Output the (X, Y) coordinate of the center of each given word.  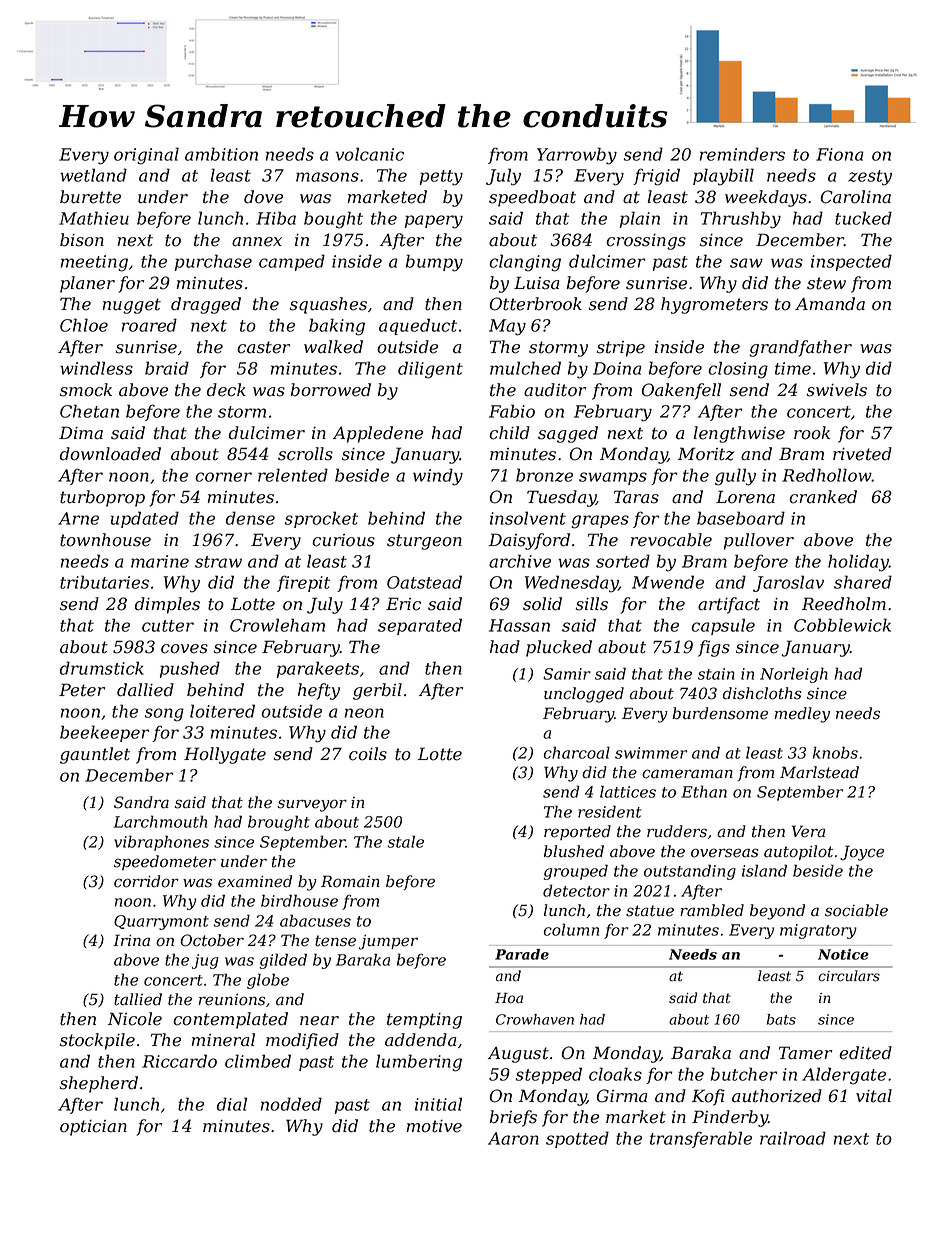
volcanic (370, 154)
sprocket (321, 519)
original (146, 156)
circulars (849, 976)
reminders (742, 154)
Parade (522, 954)
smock (86, 390)
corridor (146, 881)
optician (93, 1128)
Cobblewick (842, 625)
